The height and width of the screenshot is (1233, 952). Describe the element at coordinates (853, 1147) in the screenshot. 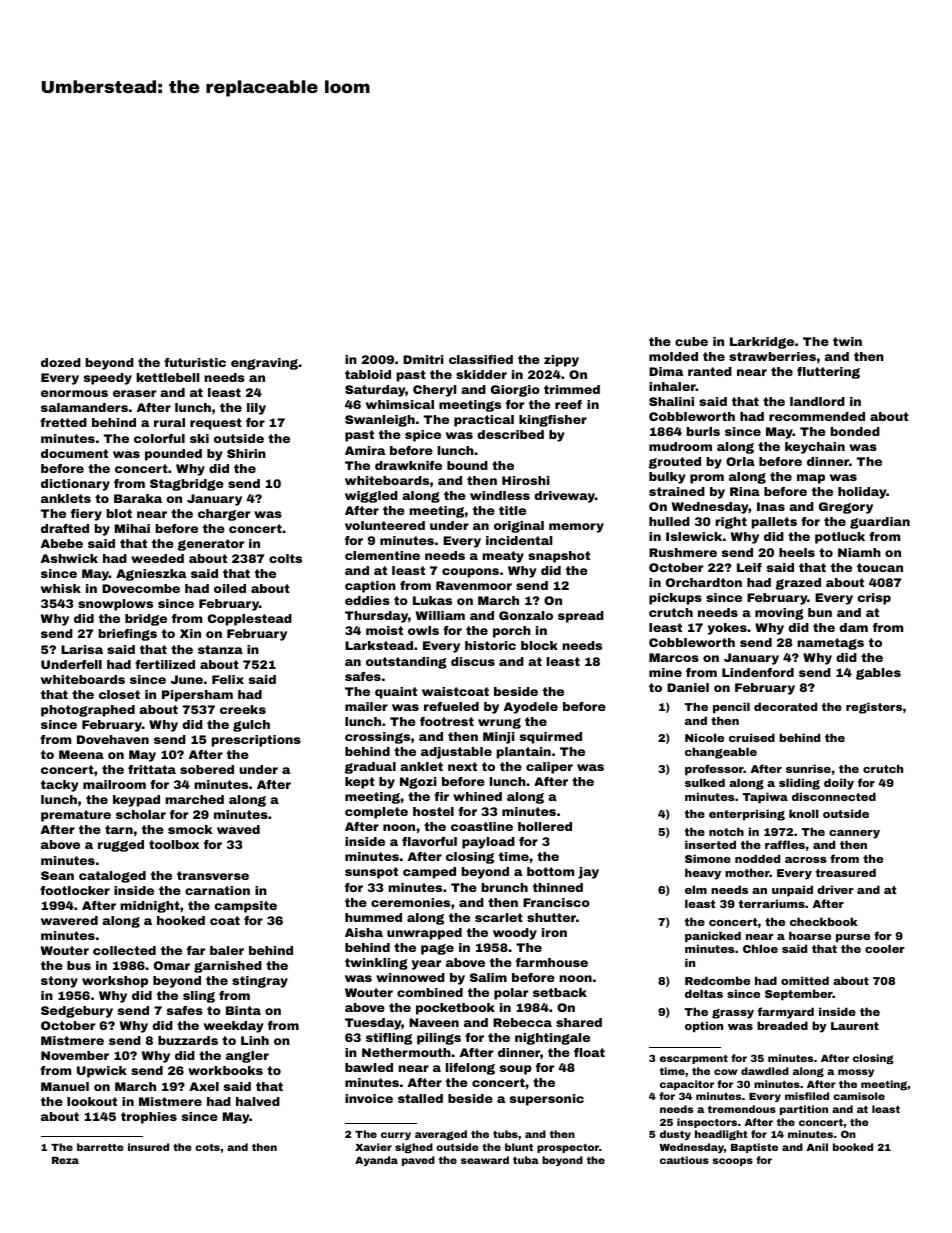

I see `booked` at that location.
